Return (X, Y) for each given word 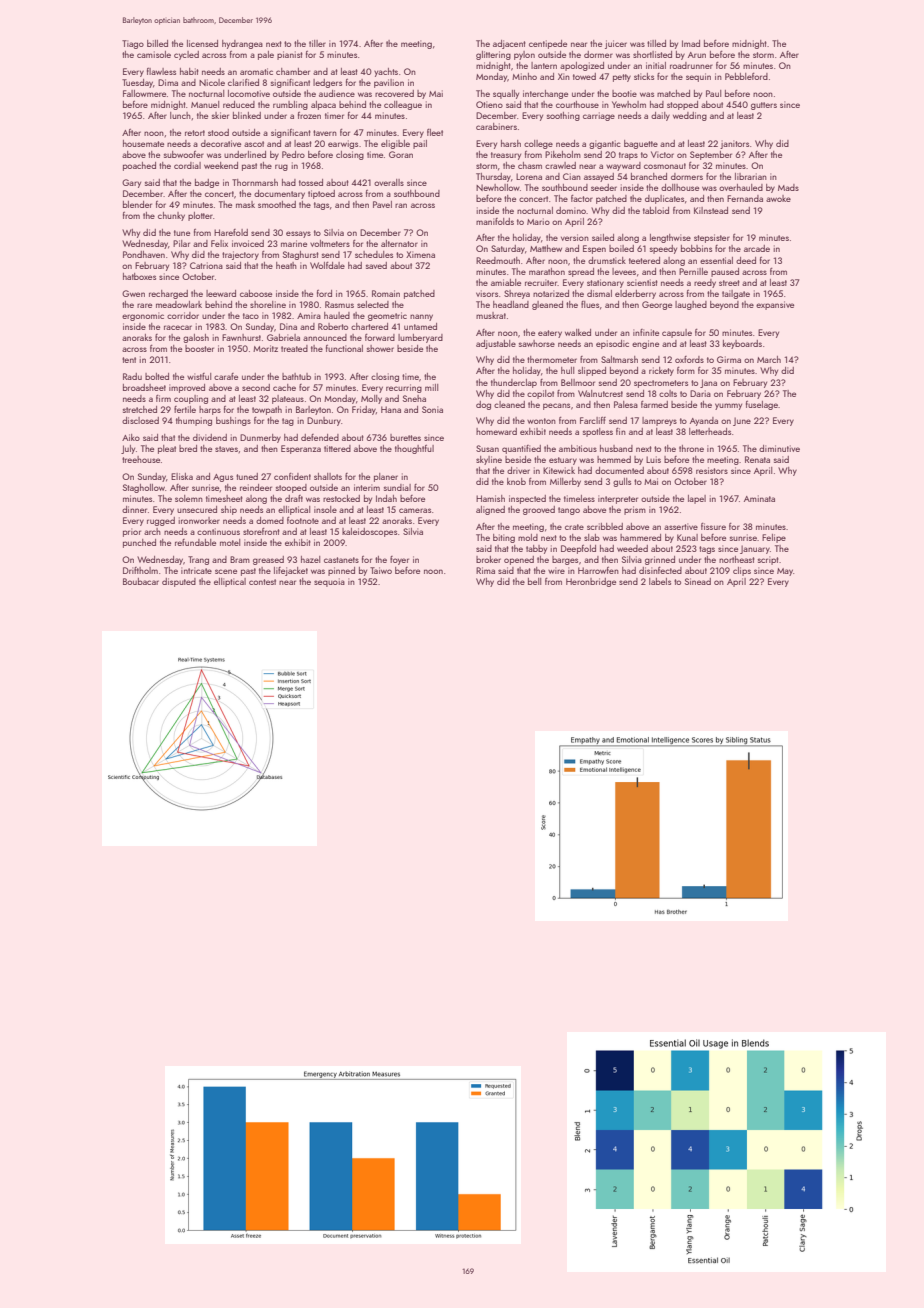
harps (210, 410)
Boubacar (141, 581)
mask (245, 204)
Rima (485, 570)
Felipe (774, 538)
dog (483, 405)
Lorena (529, 176)
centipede (548, 44)
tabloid (656, 210)
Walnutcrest (600, 393)
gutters (764, 106)
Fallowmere (144, 93)
